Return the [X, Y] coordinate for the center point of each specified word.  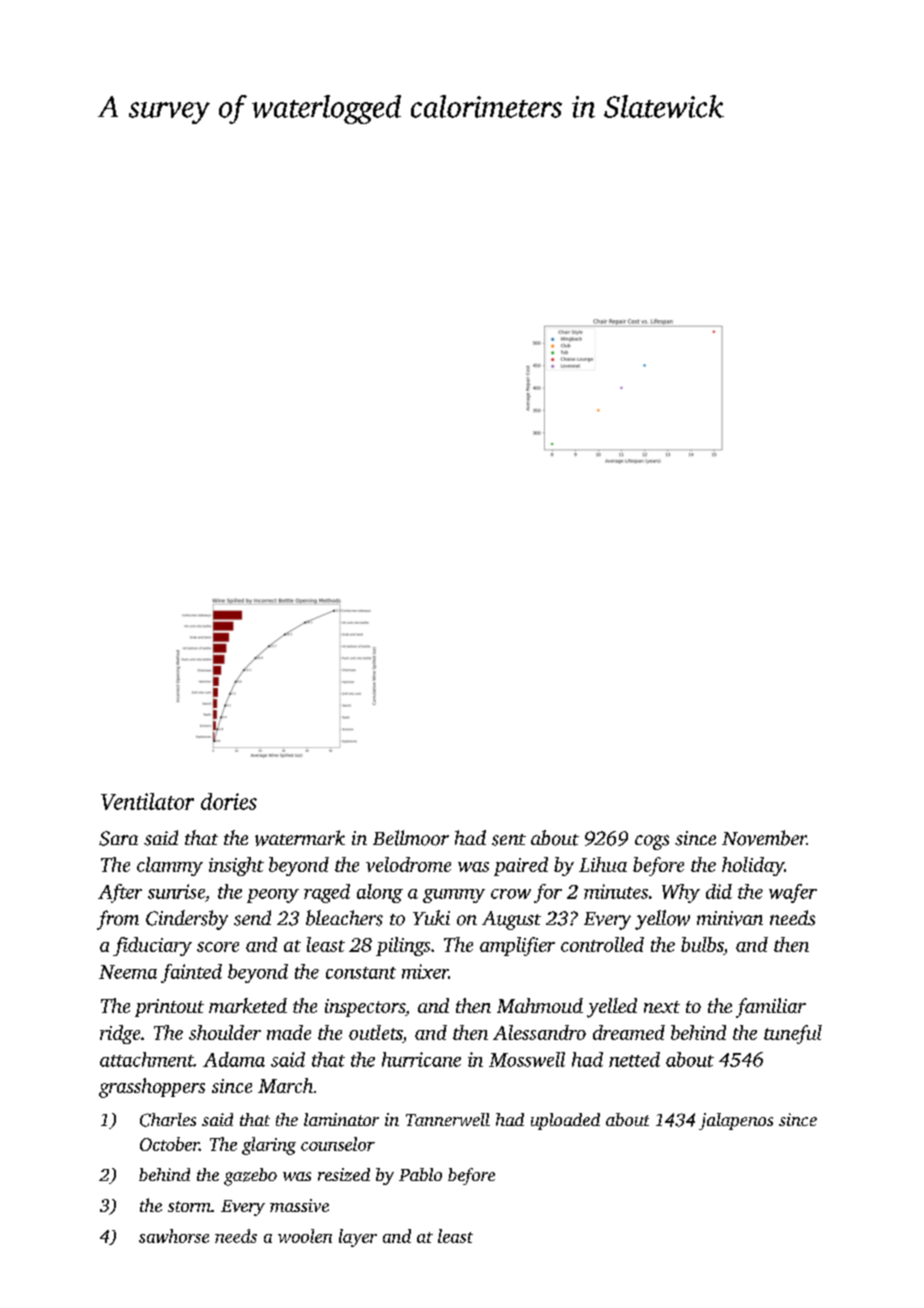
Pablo [420, 1174]
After [120, 893]
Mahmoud [540, 1005]
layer [358, 1238]
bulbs [702, 944]
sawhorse [174, 1236]
